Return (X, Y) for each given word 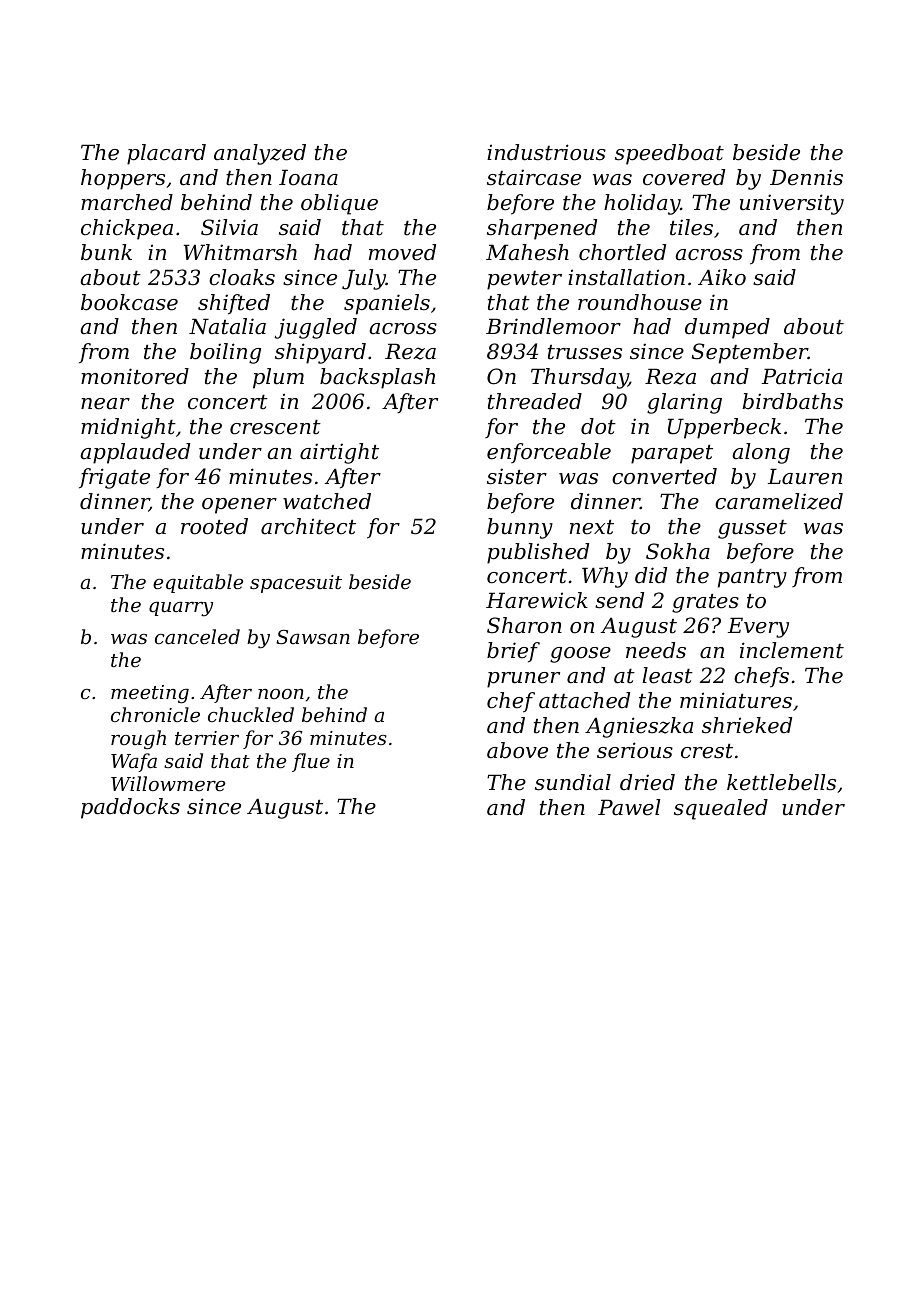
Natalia (227, 326)
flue (311, 762)
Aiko (722, 277)
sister (517, 476)
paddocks (130, 808)
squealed (721, 809)
